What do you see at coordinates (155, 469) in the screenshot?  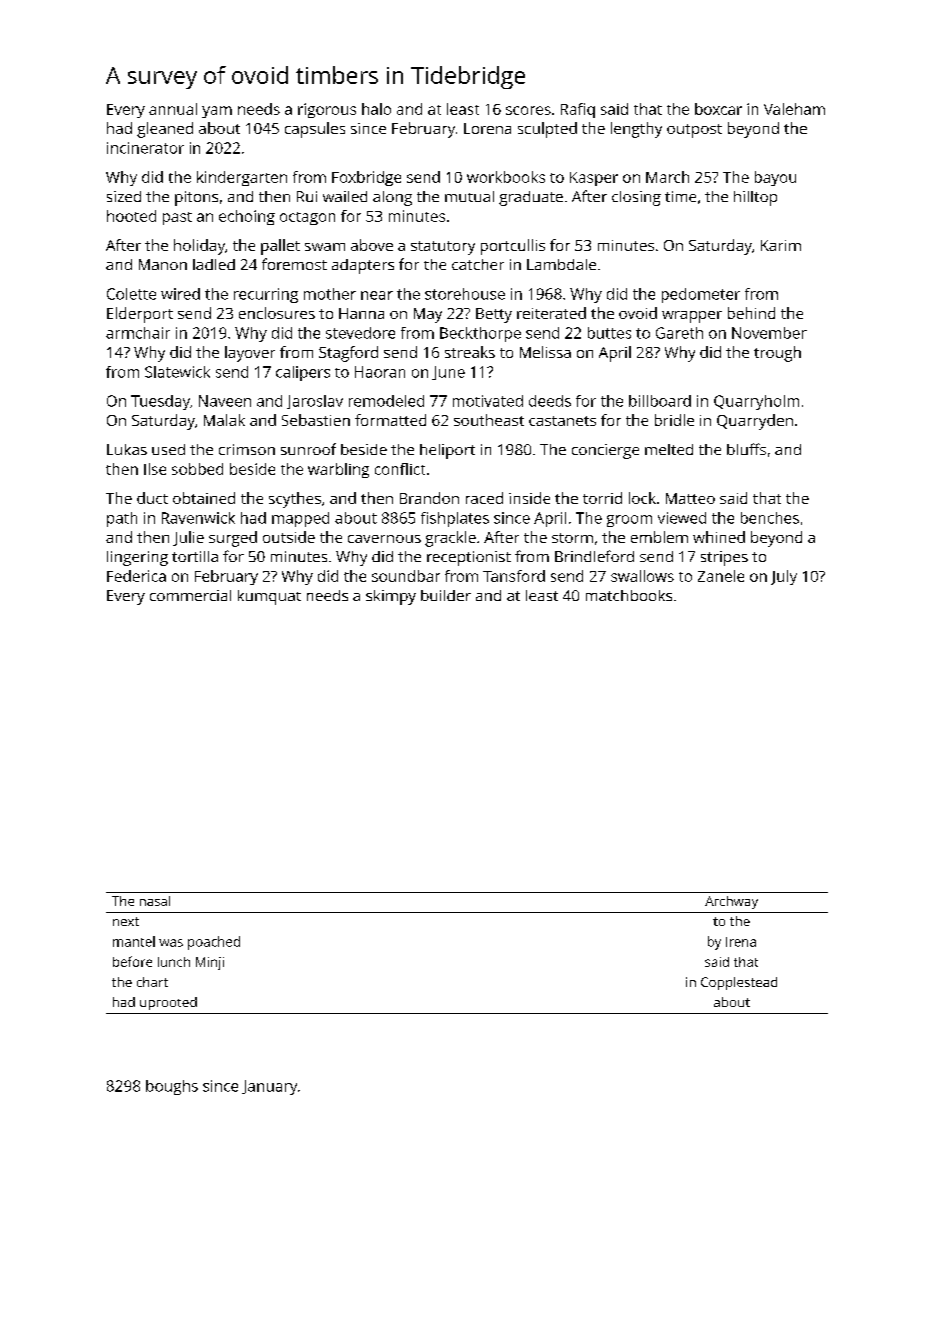 I see `Ilse` at bounding box center [155, 469].
